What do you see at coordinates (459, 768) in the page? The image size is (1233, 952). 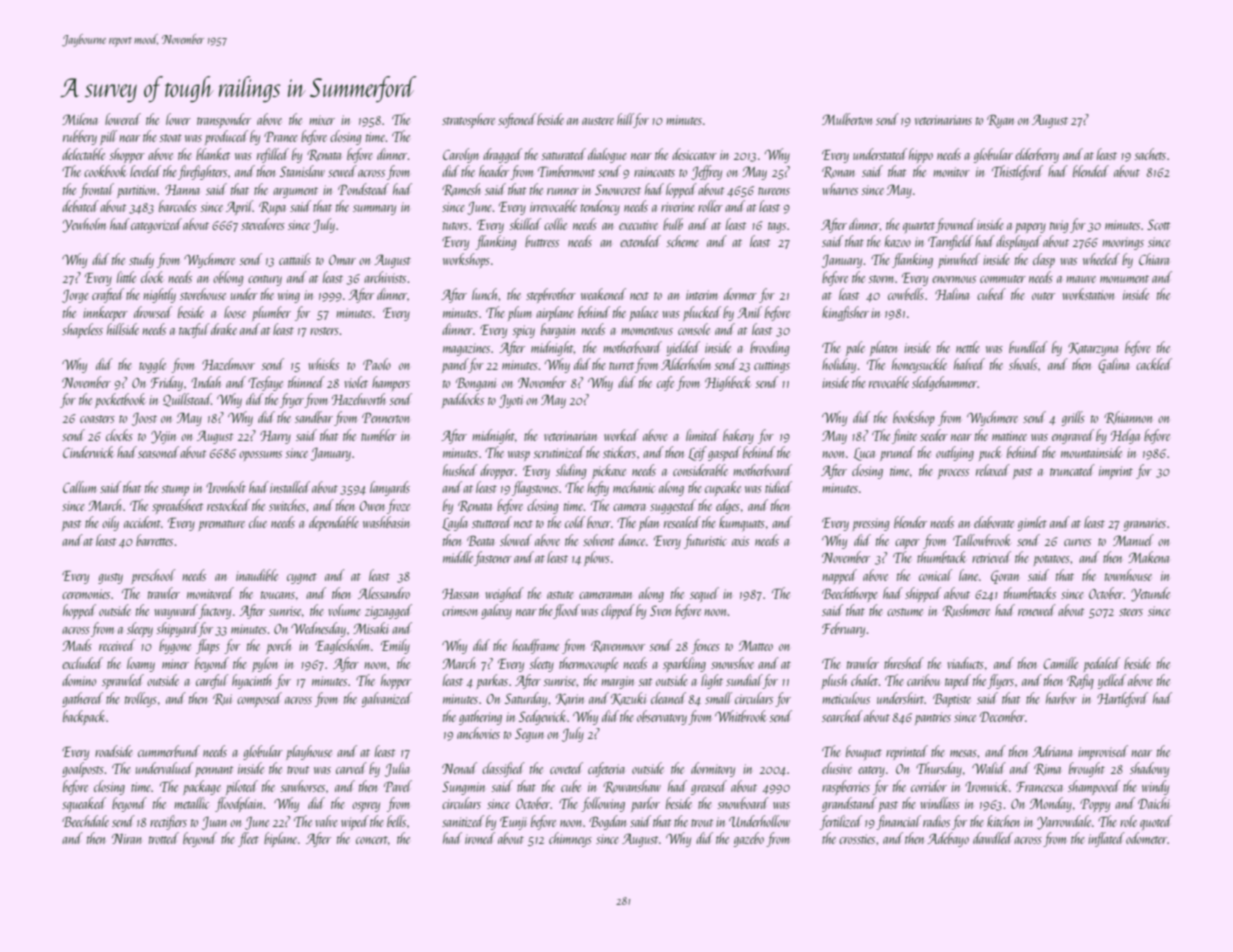 I see `Nenad` at bounding box center [459, 768].
